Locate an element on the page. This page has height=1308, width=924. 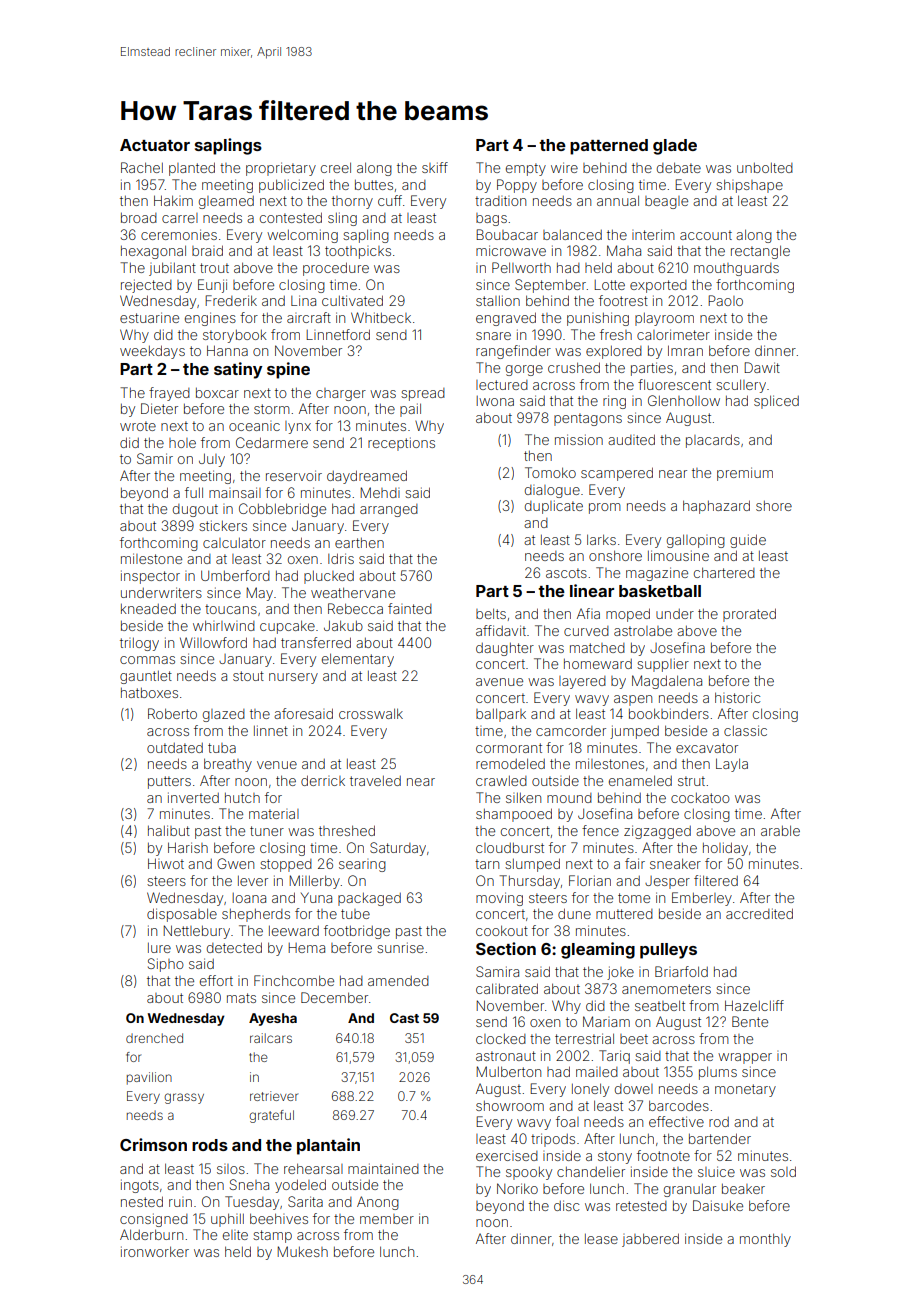
cupcake is located at coordinates (287, 627).
